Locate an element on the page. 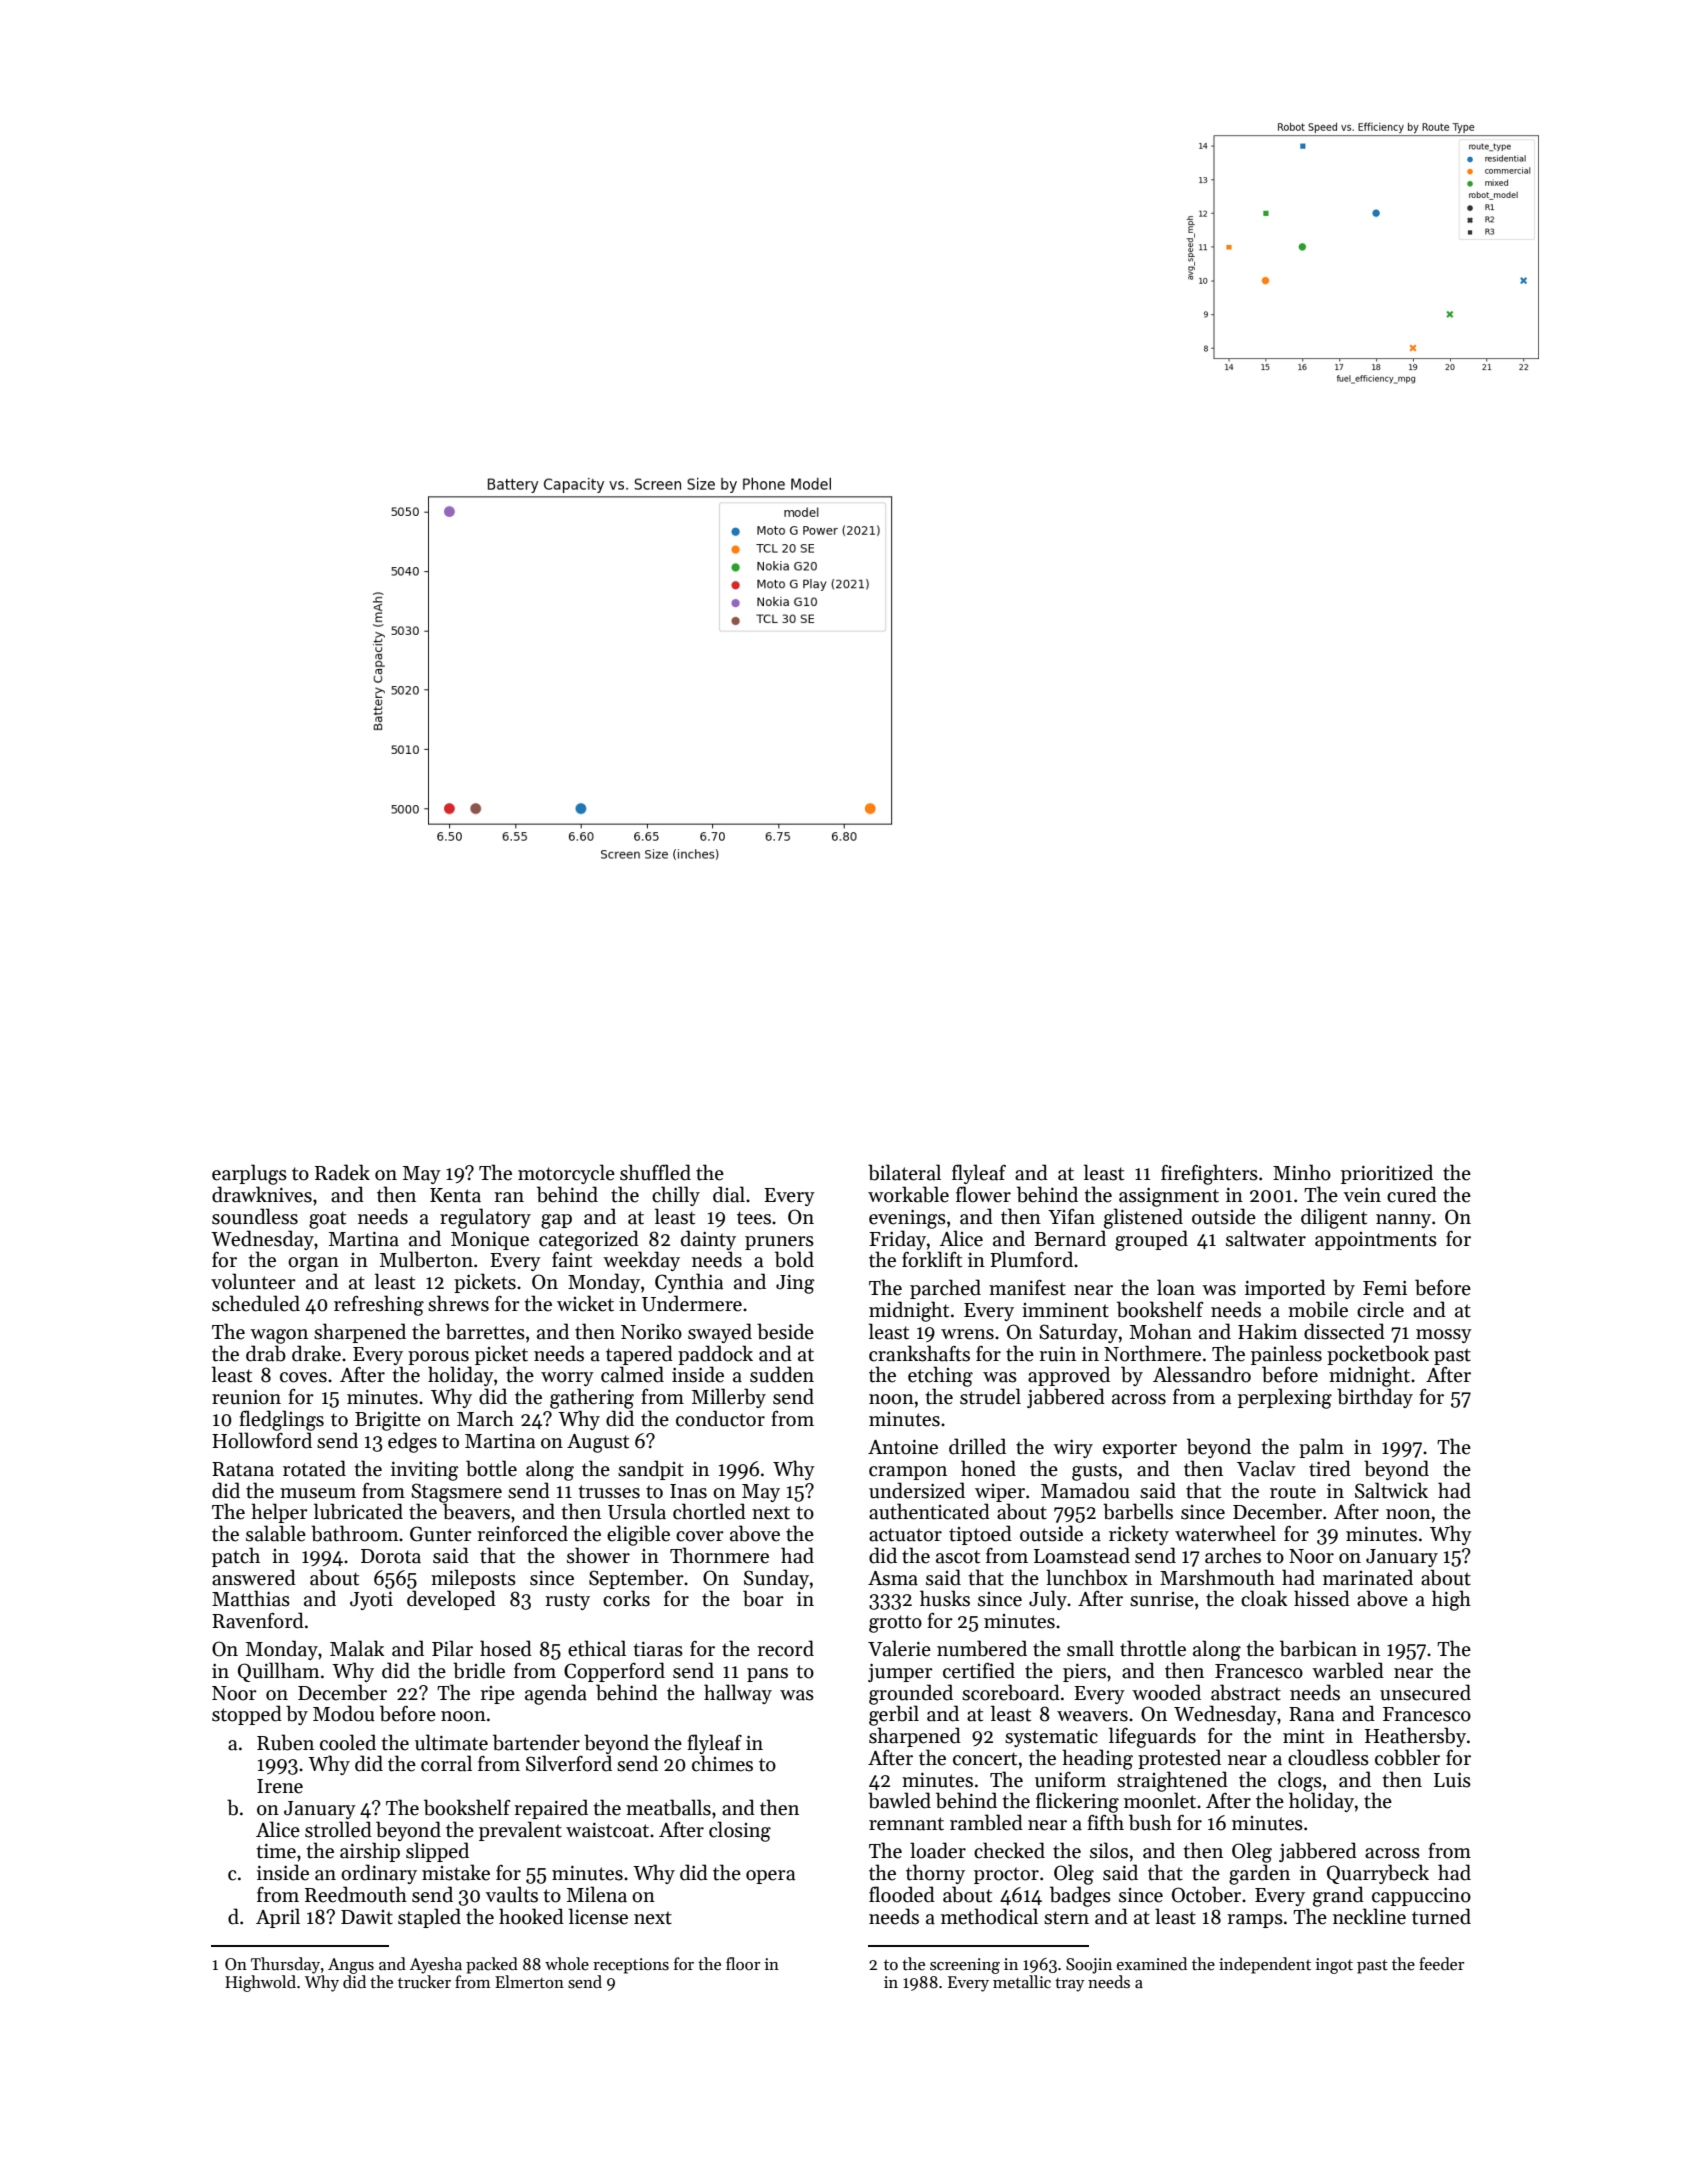 The height and width of the document is (2178, 1683). wicket is located at coordinates (585, 1303).
